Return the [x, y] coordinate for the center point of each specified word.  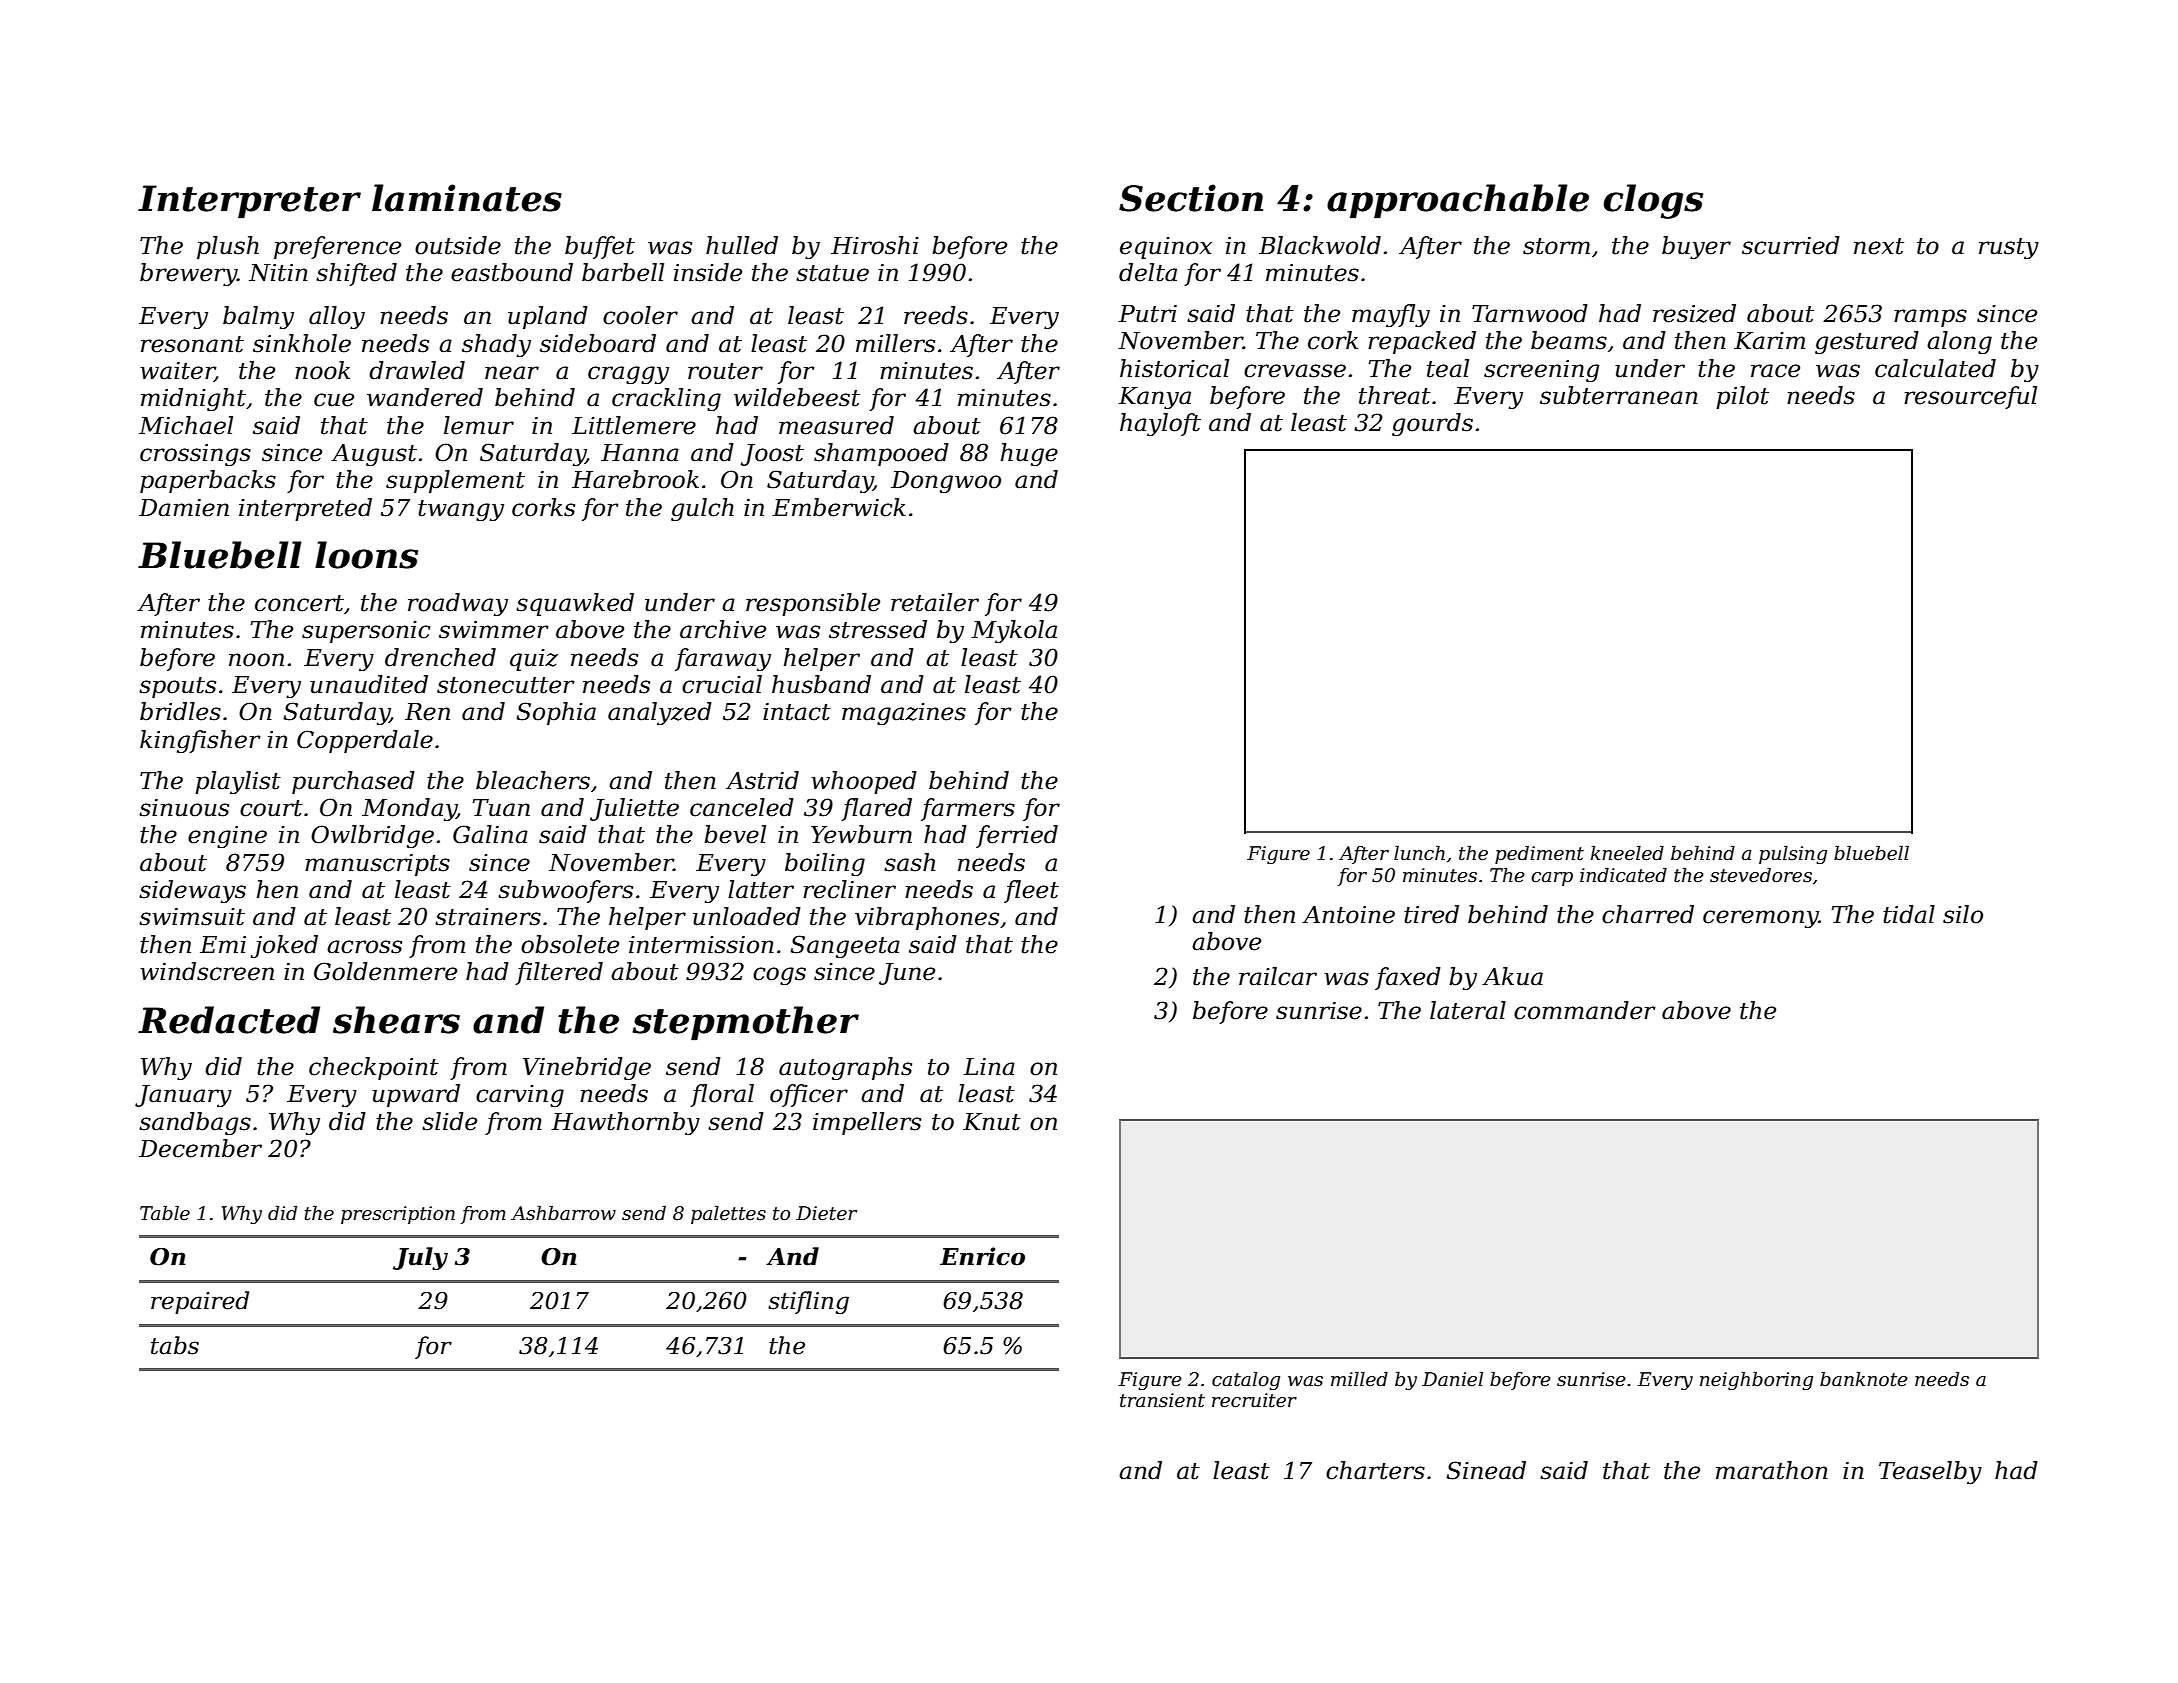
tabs [175, 1345]
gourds [1432, 424]
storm [1556, 246]
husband [821, 684]
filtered [559, 973]
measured [836, 425]
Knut [992, 1122]
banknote [1864, 1379]
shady [496, 345]
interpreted [305, 509]
